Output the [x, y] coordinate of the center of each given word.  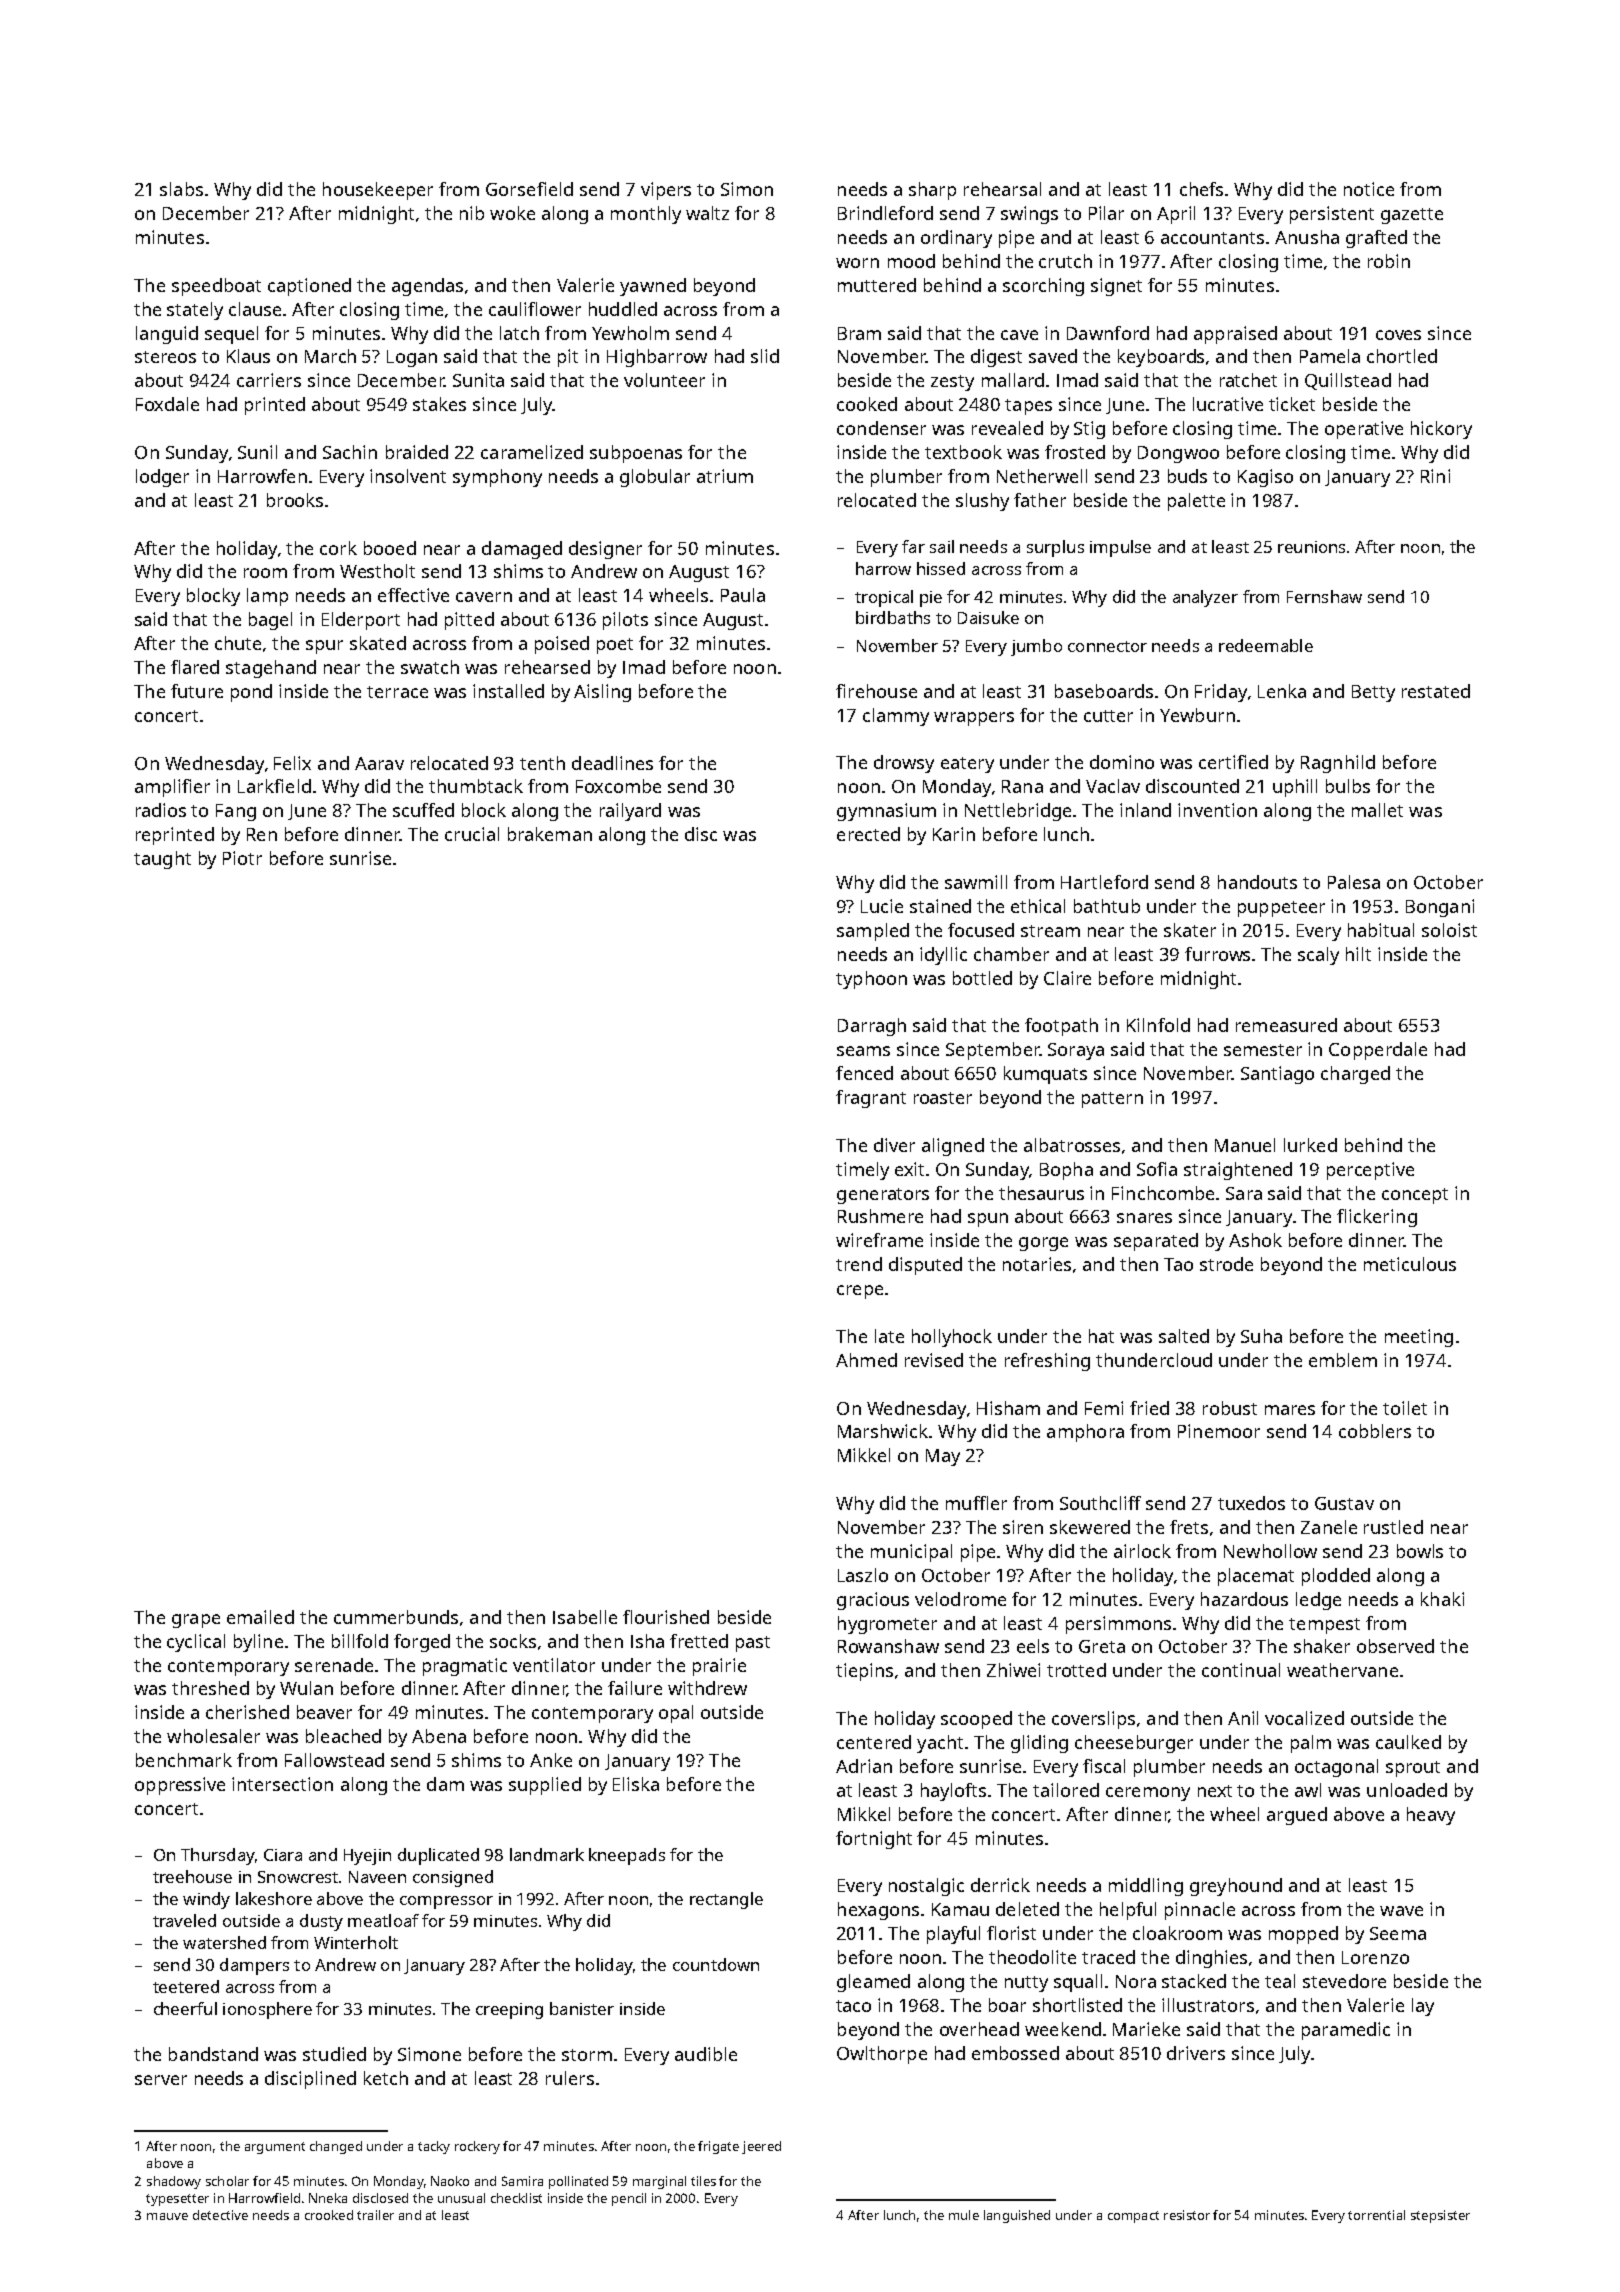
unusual [461, 2198]
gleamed [873, 1983]
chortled [1402, 356]
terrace [397, 692]
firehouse [876, 691]
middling [1146, 1887]
